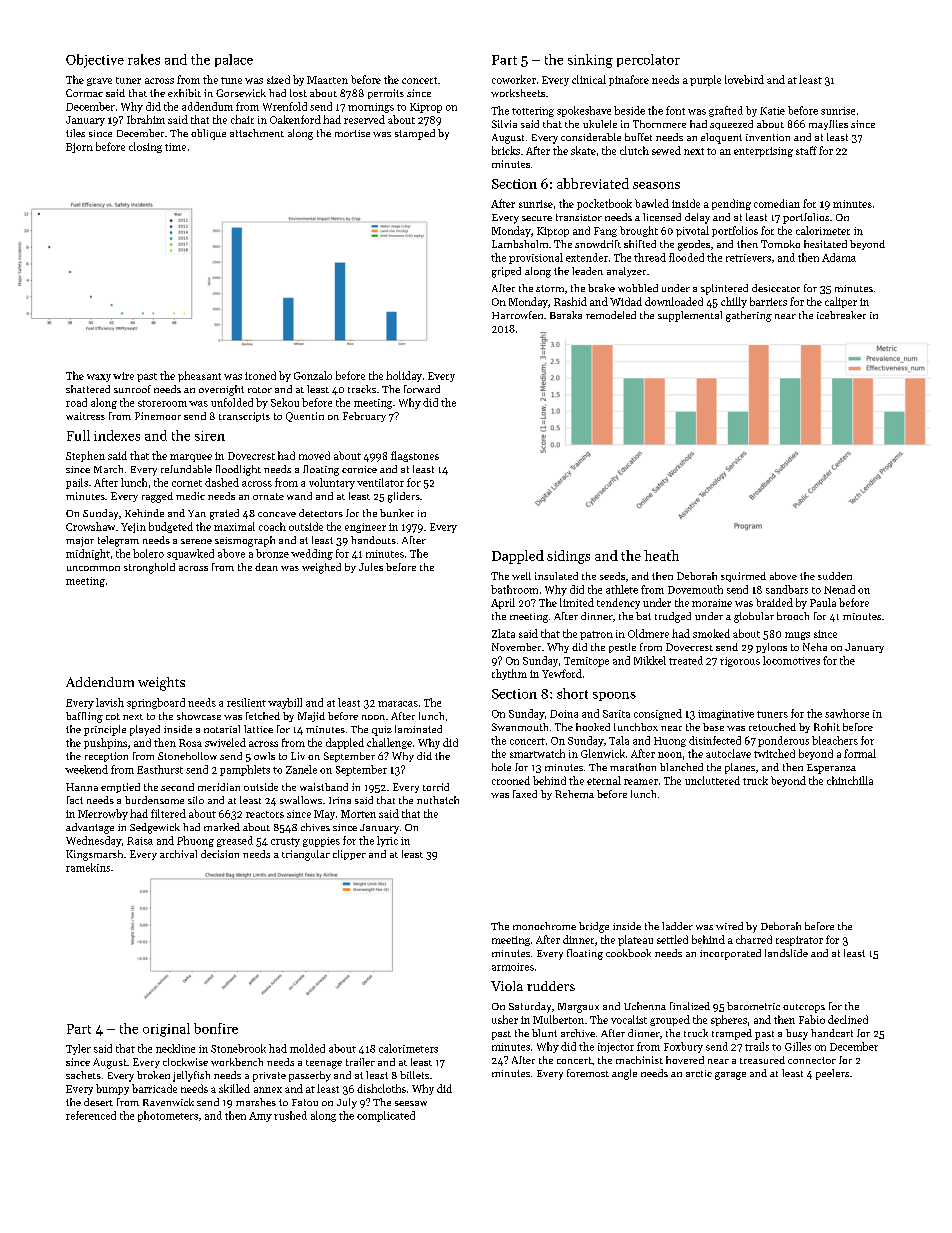 This image has width=952, height=1233. What do you see at coordinates (99, 378) in the image?
I see `waxy` at bounding box center [99, 378].
